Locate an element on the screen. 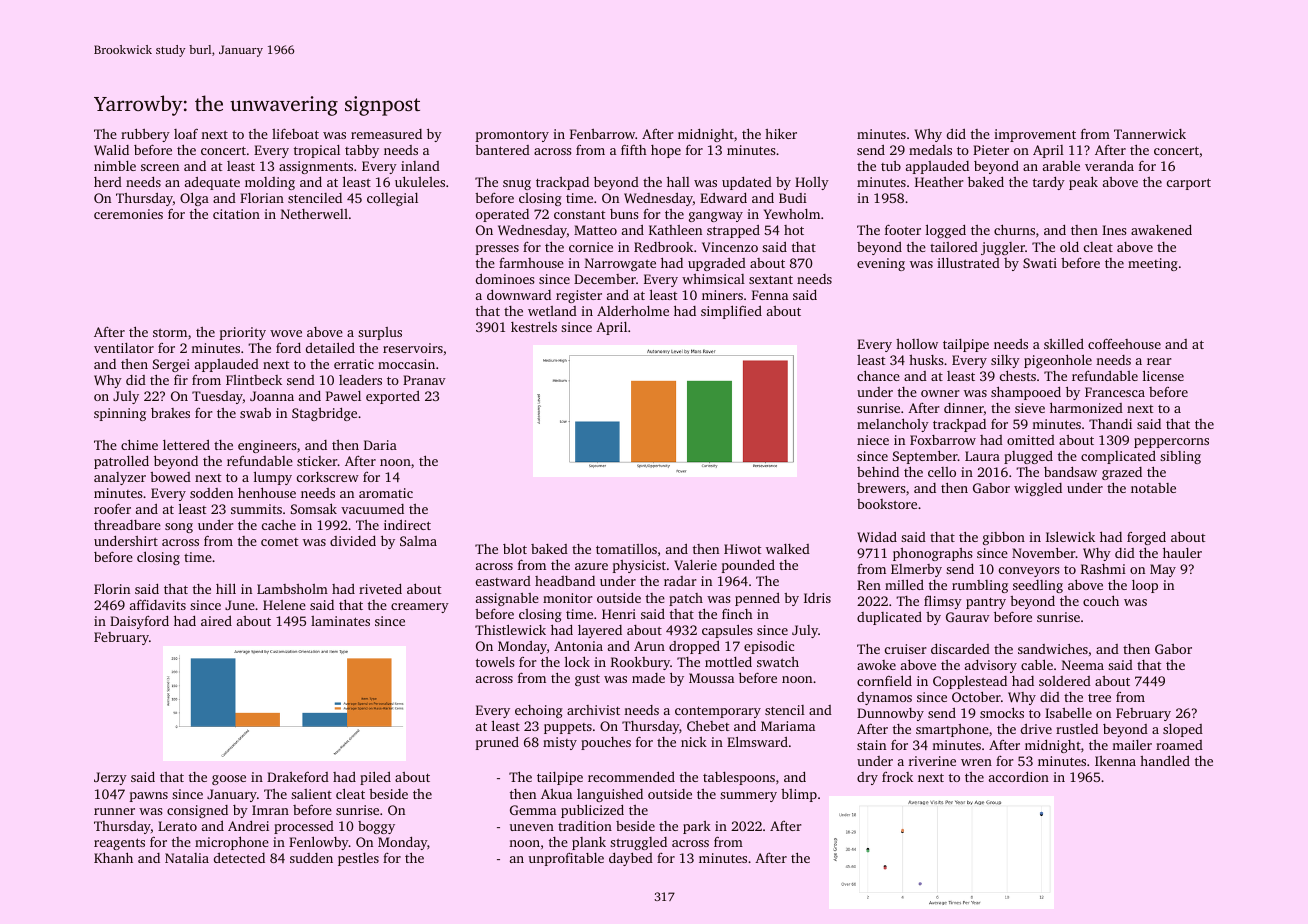  improvement is located at coordinates (1035, 135).
